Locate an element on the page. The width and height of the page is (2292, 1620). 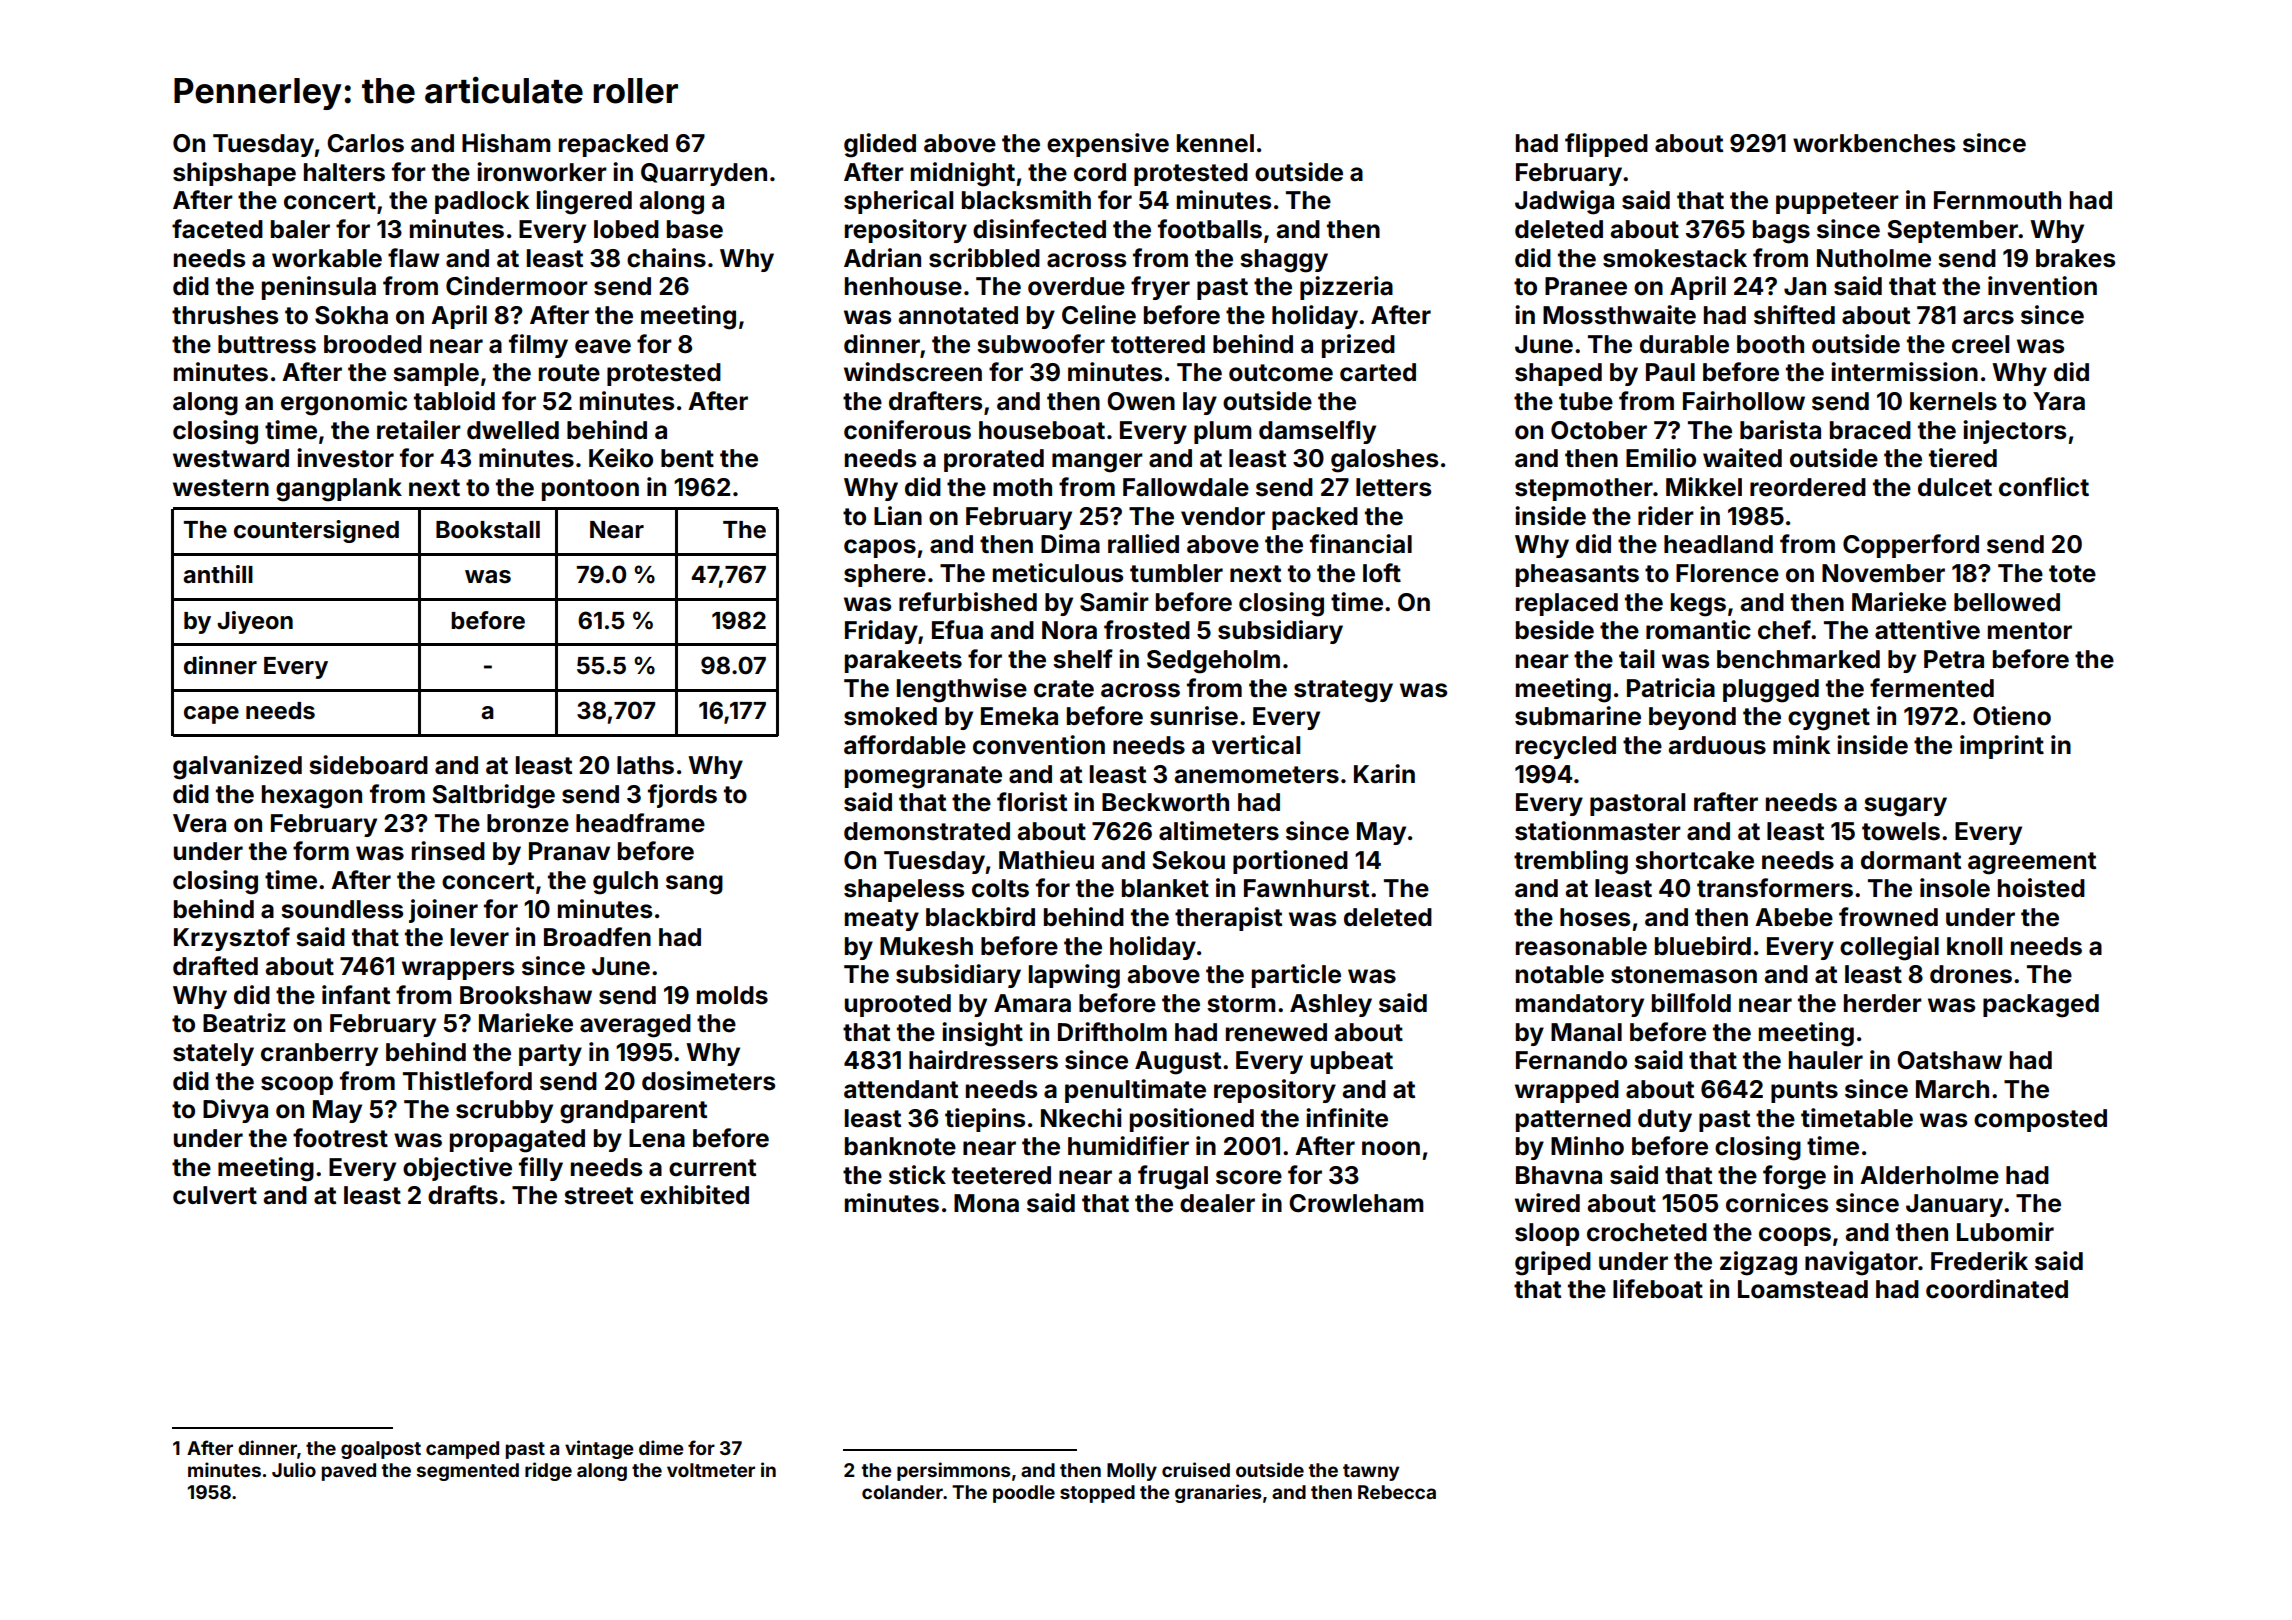
propagated is located at coordinates (517, 1141).
